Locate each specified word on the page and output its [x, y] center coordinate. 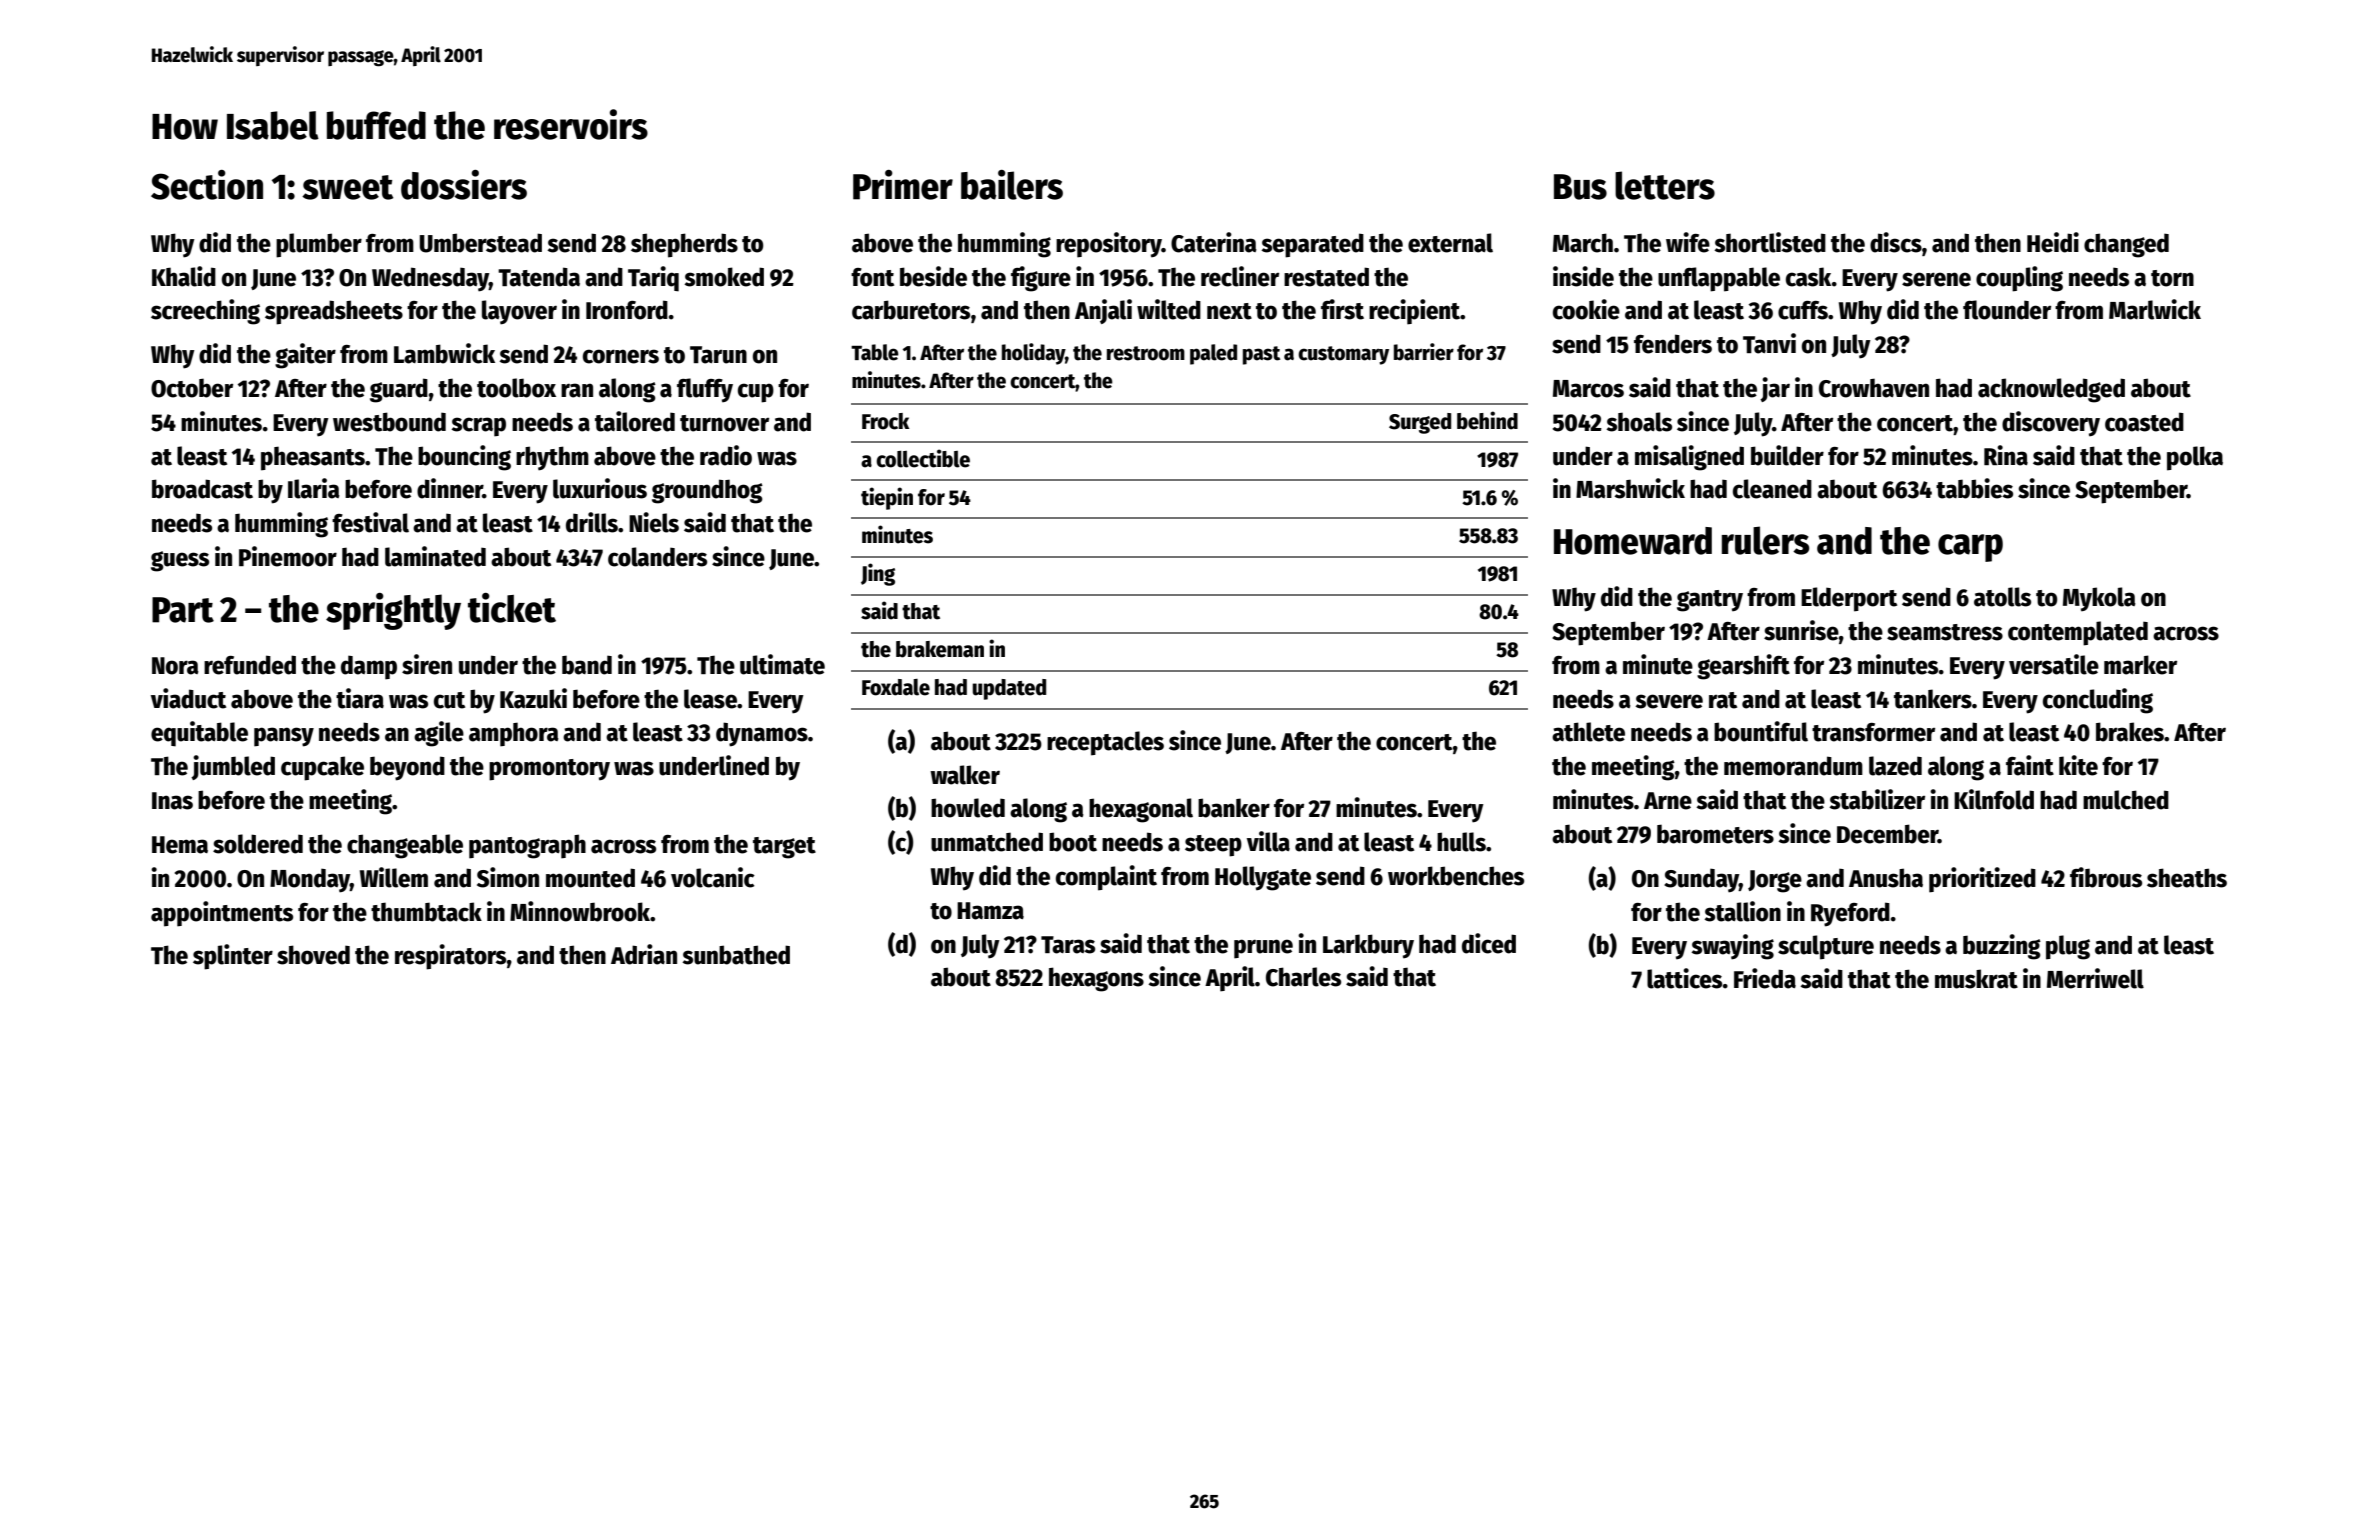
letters [1665, 185]
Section [207, 185]
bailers [1012, 185]
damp [369, 667]
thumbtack [426, 912]
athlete [1588, 732]
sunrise [1801, 630]
